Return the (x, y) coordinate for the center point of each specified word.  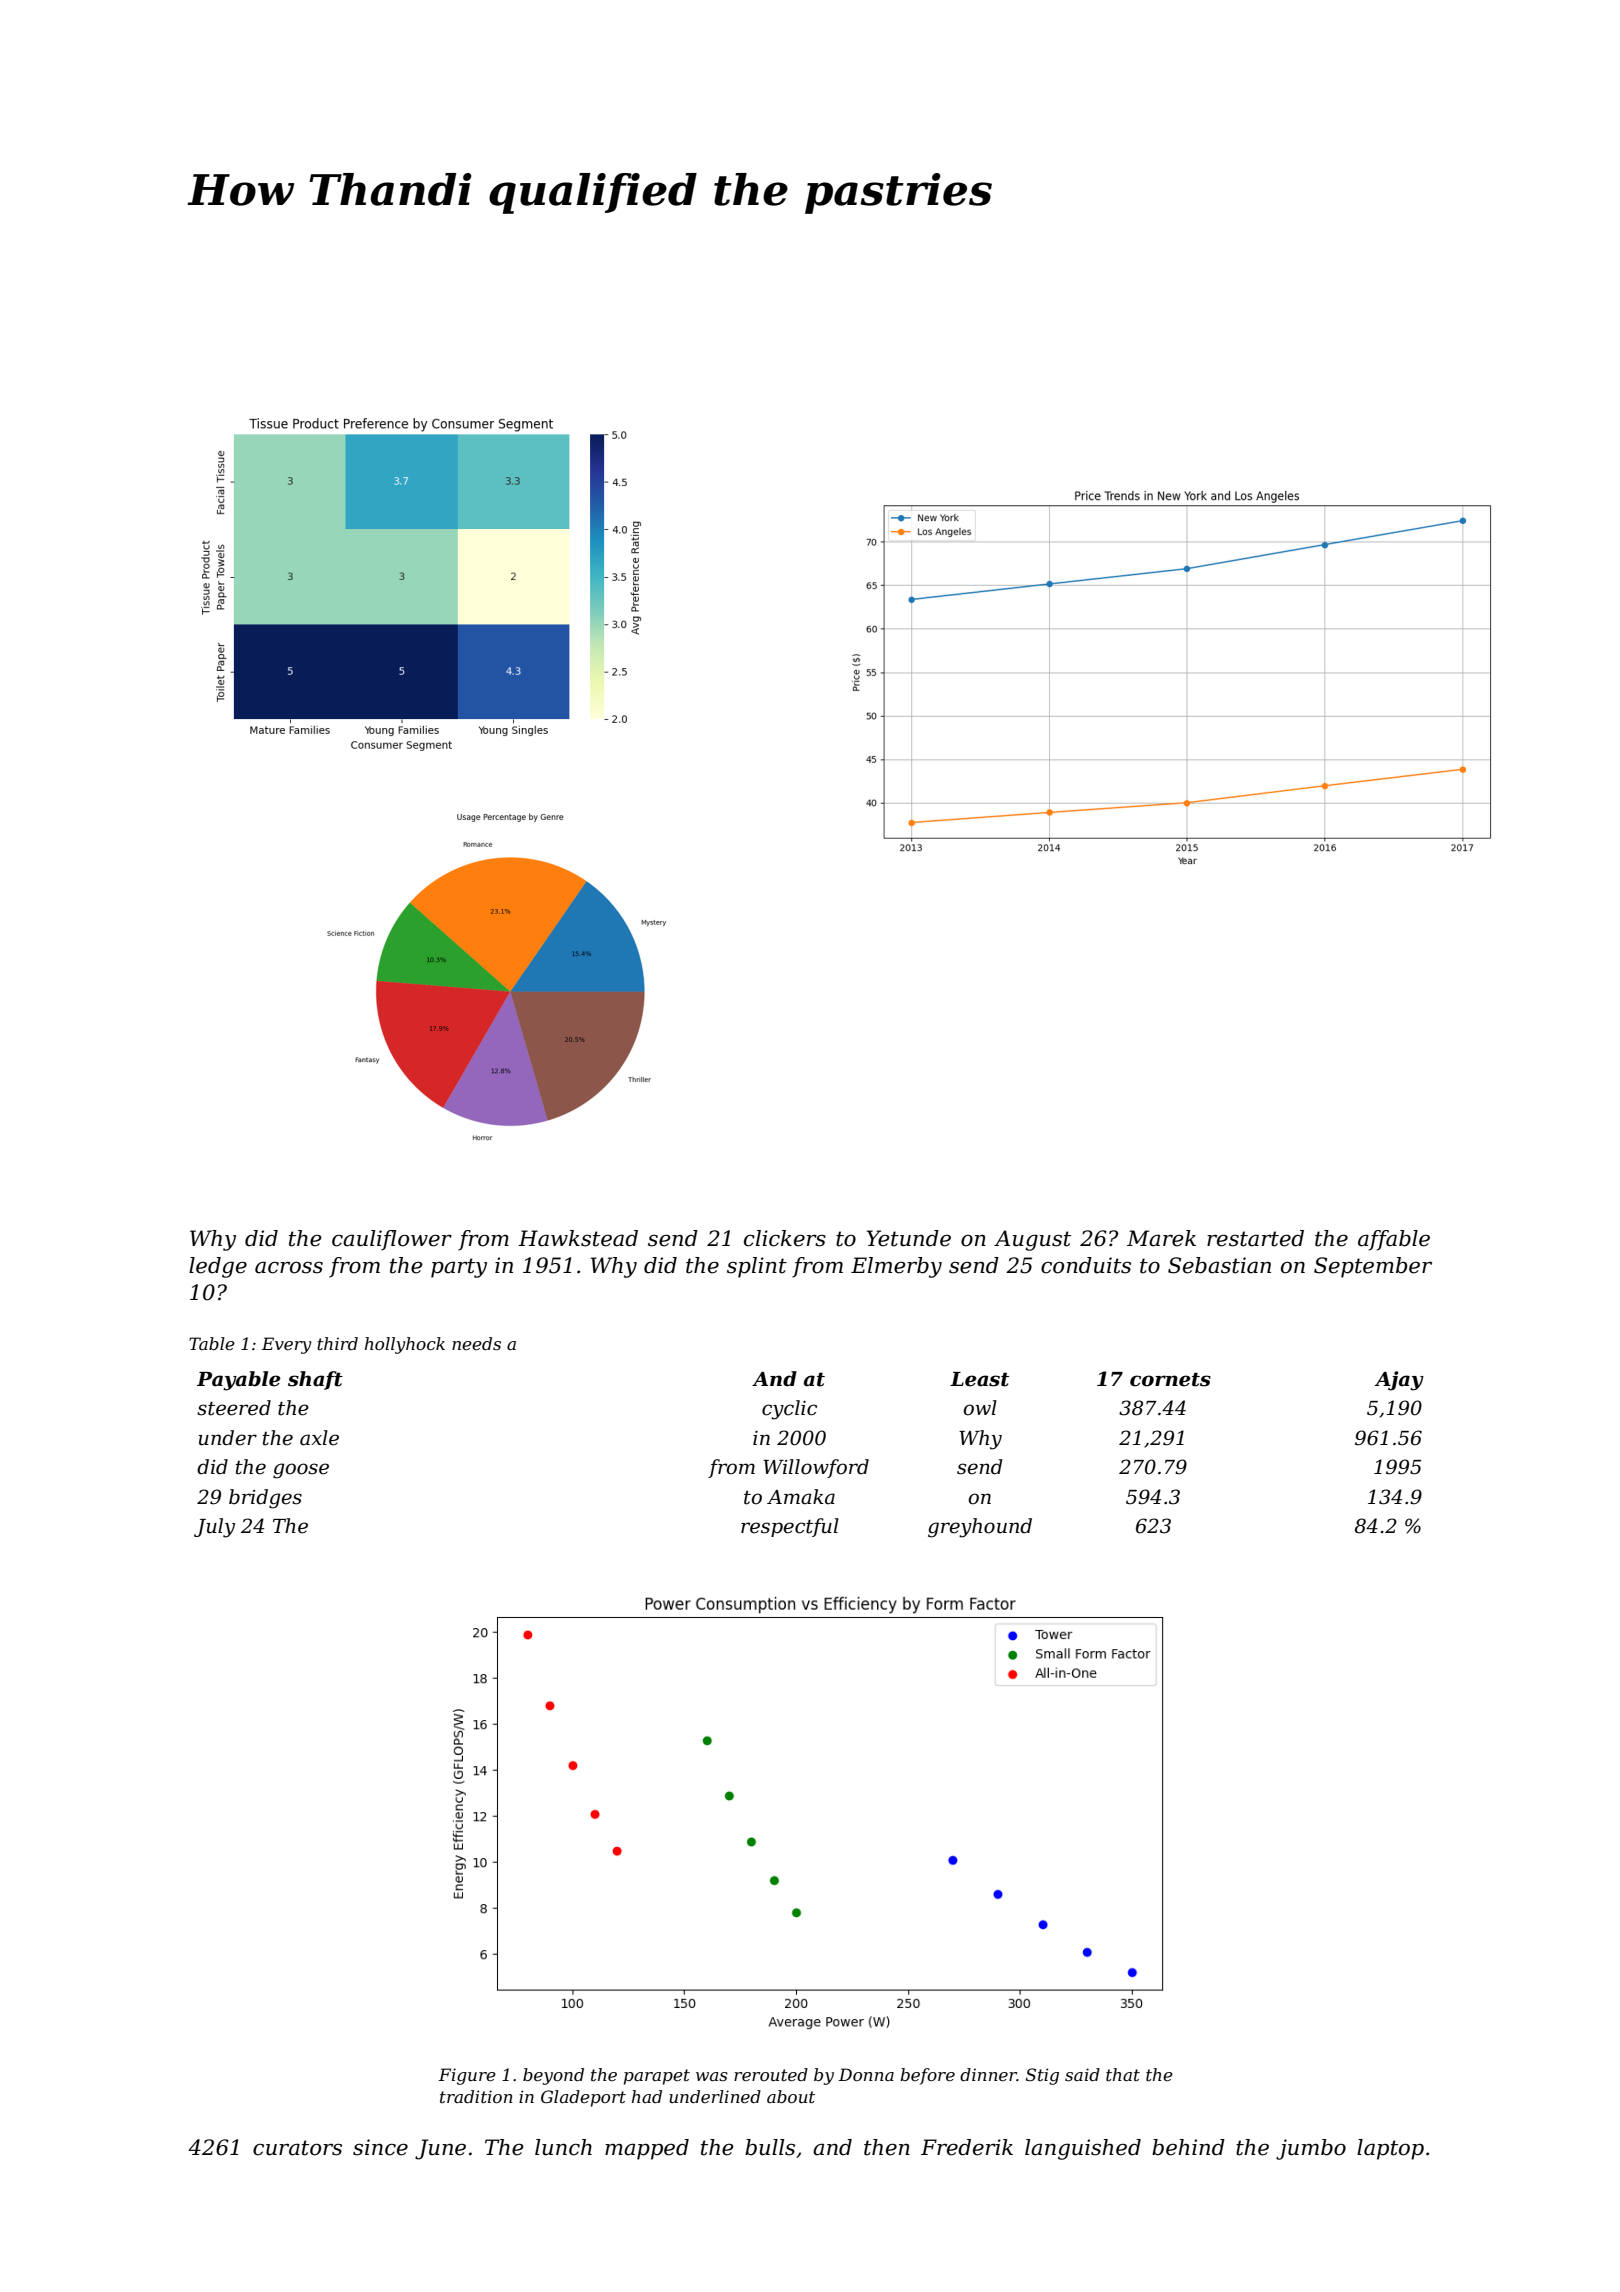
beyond (553, 2076)
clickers (785, 1238)
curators (297, 2148)
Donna (866, 2074)
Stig (1042, 2076)
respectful (790, 1527)
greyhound (980, 1528)
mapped (647, 2149)
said (1082, 2074)
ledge (218, 1267)
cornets (1170, 1380)
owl (980, 1408)
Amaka (801, 1497)
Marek (1161, 1238)
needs (476, 1343)
